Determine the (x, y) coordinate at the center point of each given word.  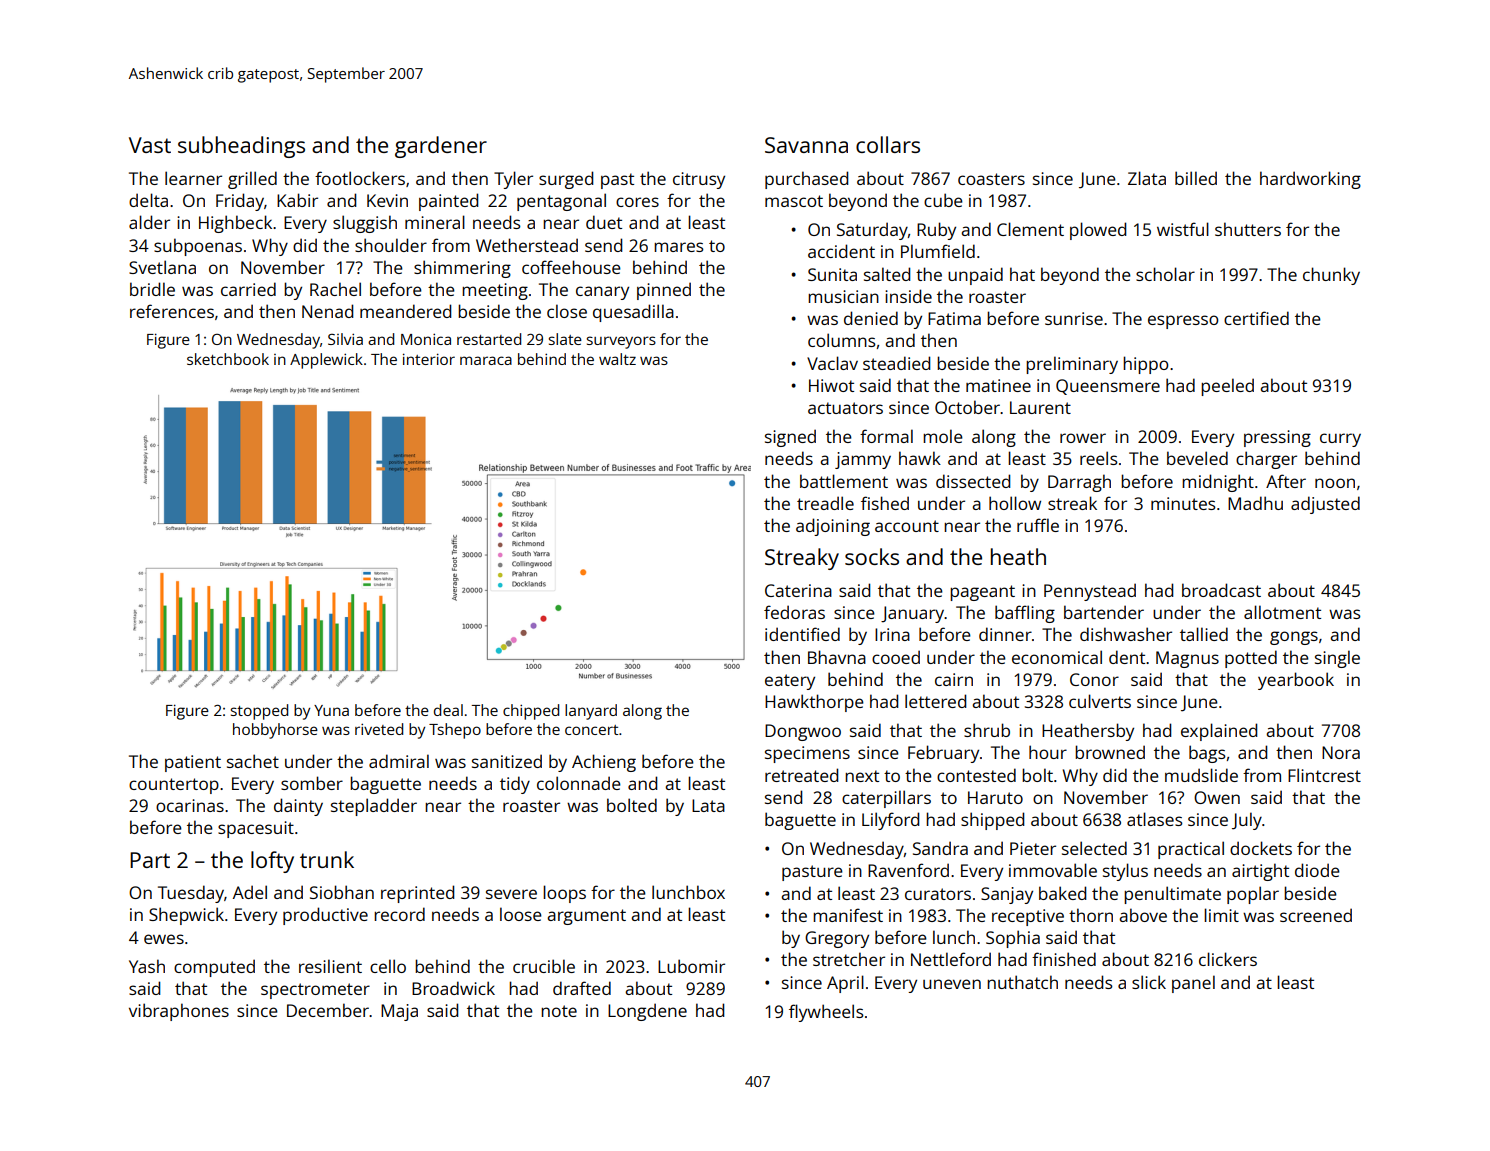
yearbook (1296, 681)
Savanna (806, 145)
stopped (259, 712)
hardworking (1310, 180)
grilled (252, 180)
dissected (973, 481)
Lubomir (691, 966)
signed (790, 438)
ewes (164, 939)
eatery (790, 682)
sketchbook (228, 359)
